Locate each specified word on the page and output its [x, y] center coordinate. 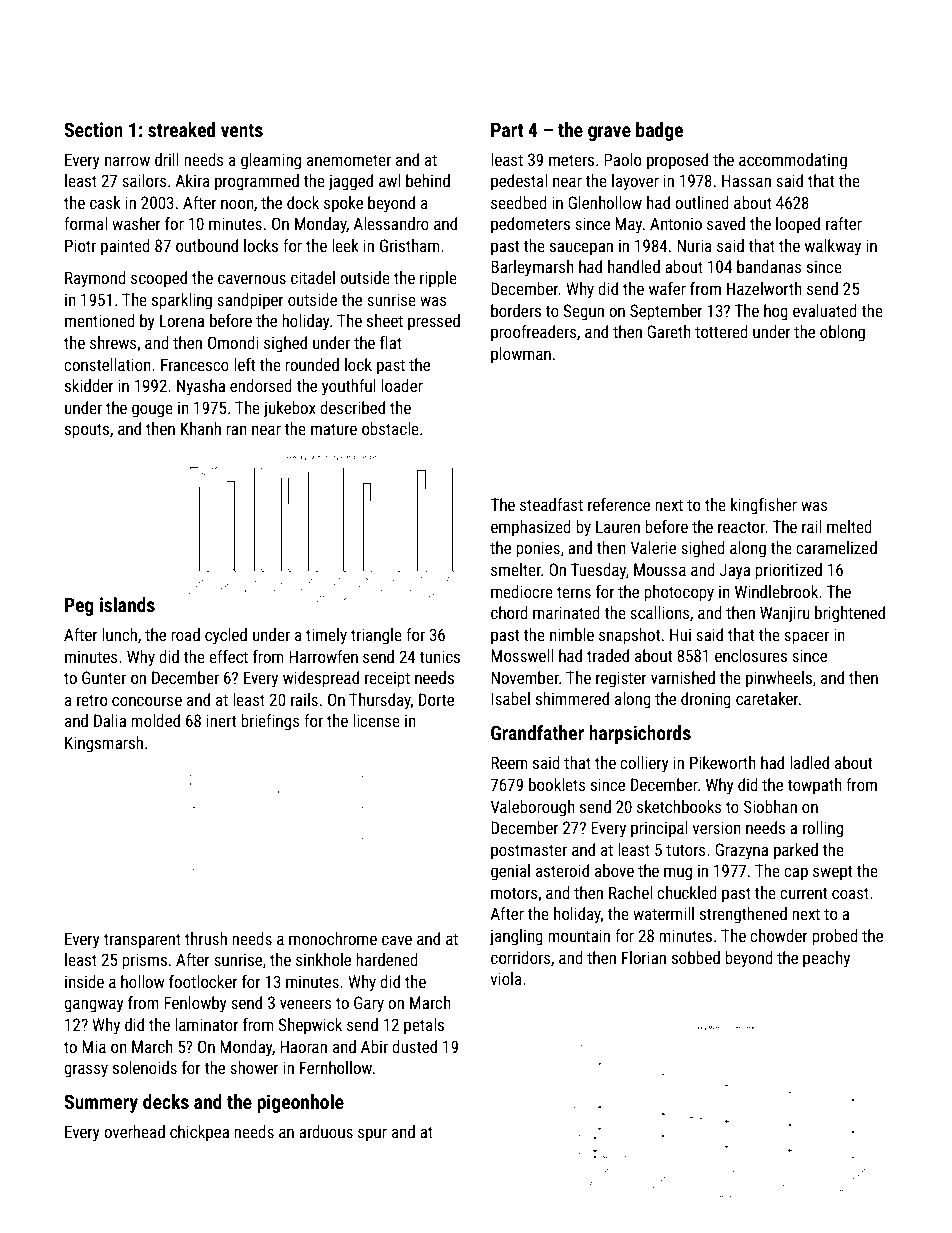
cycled [226, 636]
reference [619, 504]
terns [574, 592]
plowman [521, 355]
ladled [809, 762]
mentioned [100, 320]
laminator [207, 1024]
